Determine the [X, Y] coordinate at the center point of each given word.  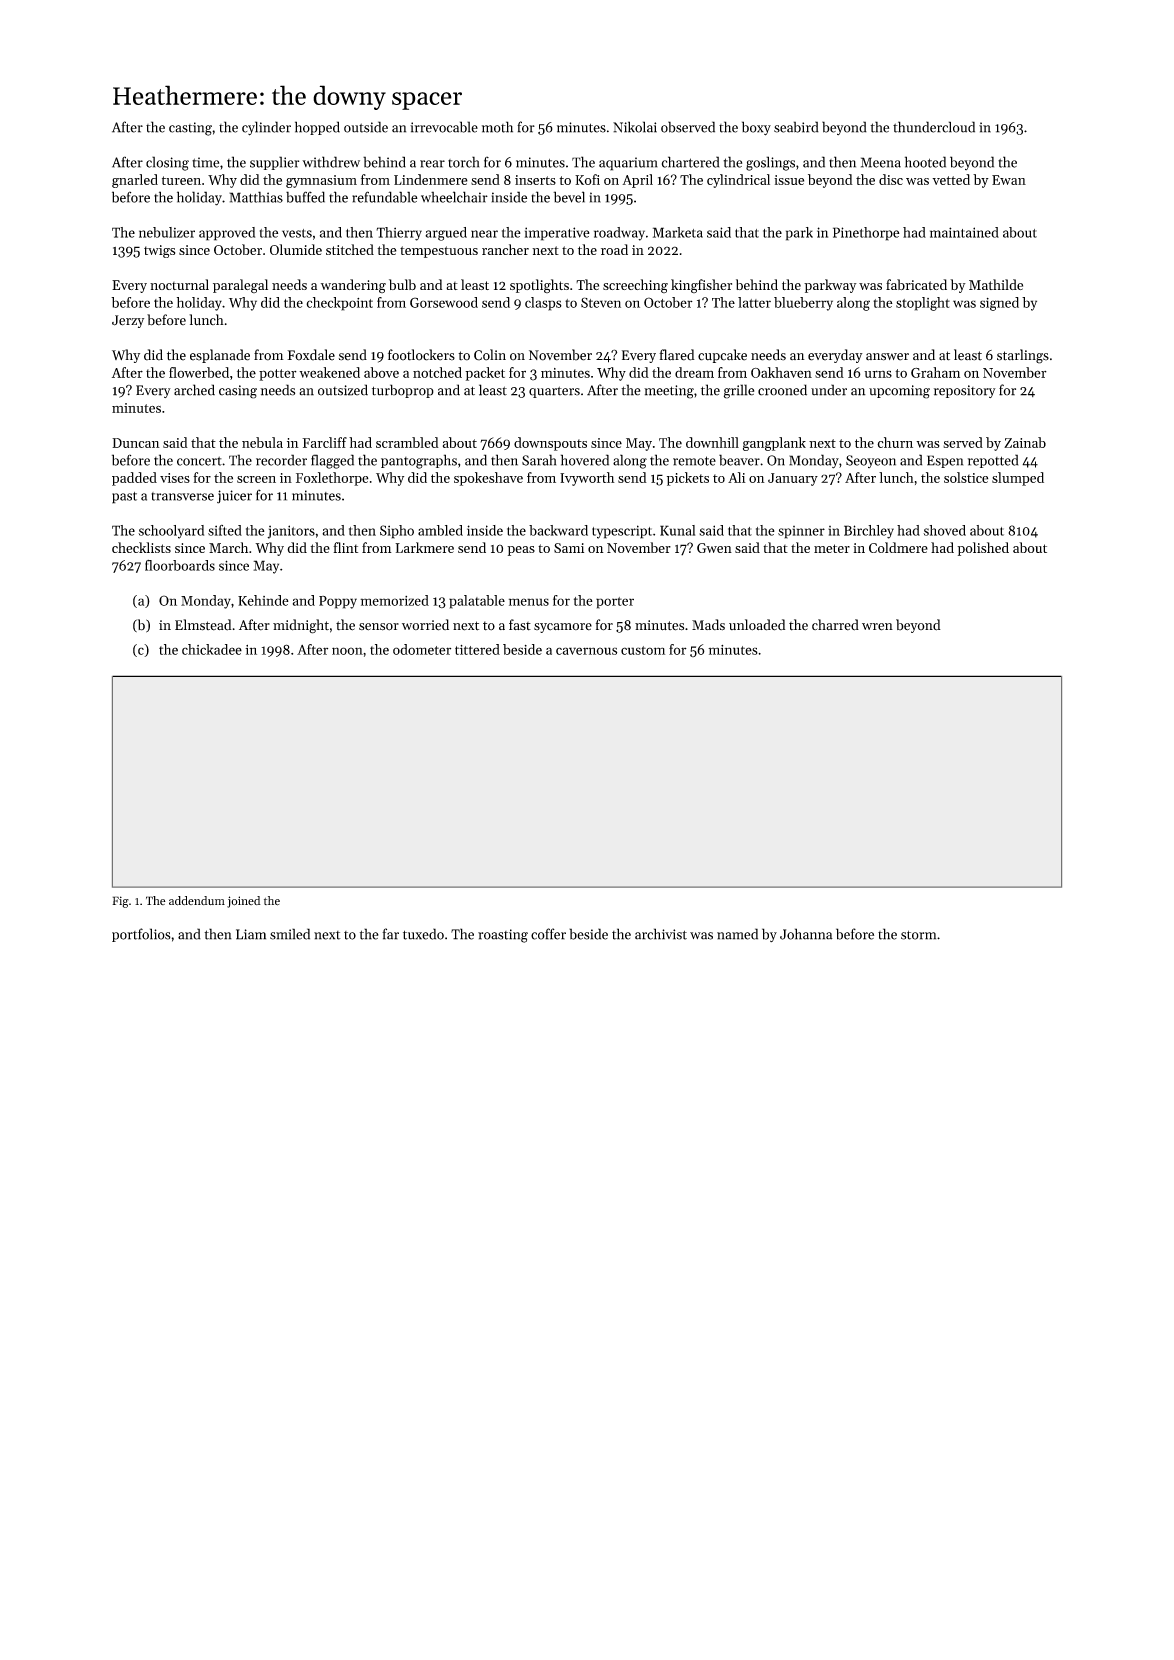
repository [965, 391]
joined [244, 902]
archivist [661, 934]
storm [918, 935]
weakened [329, 372]
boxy [756, 128]
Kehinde [263, 600]
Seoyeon [871, 461]
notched [437, 372]
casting [190, 129]
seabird [796, 127]
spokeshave [488, 479]
